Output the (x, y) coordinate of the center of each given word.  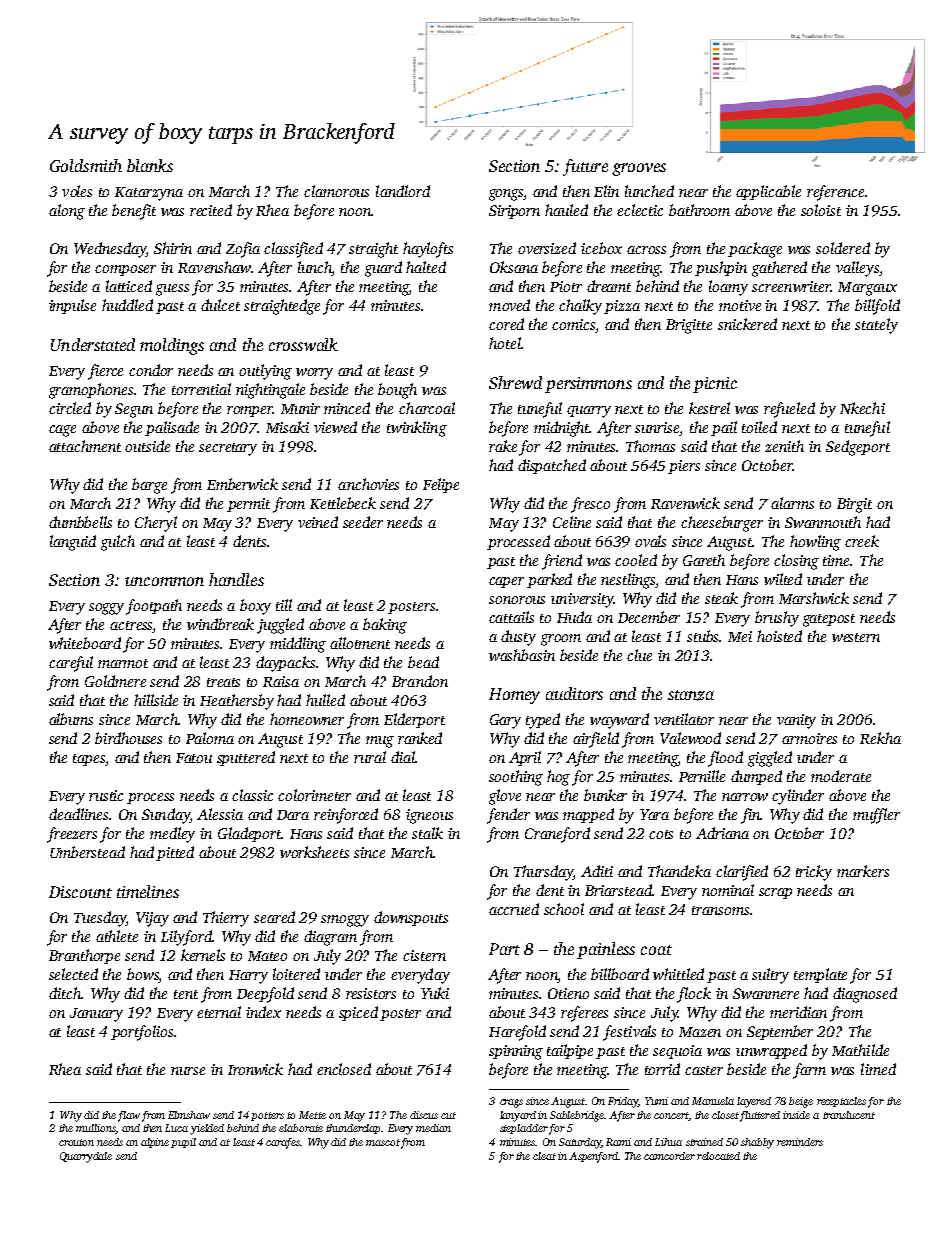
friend (562, 562)
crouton (76, 1142)
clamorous (336, 191)
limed (878, 1069)
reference (835, 193)
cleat (544, 1156)
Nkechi (862, 408)
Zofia (243, 250)
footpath (154, 607)
